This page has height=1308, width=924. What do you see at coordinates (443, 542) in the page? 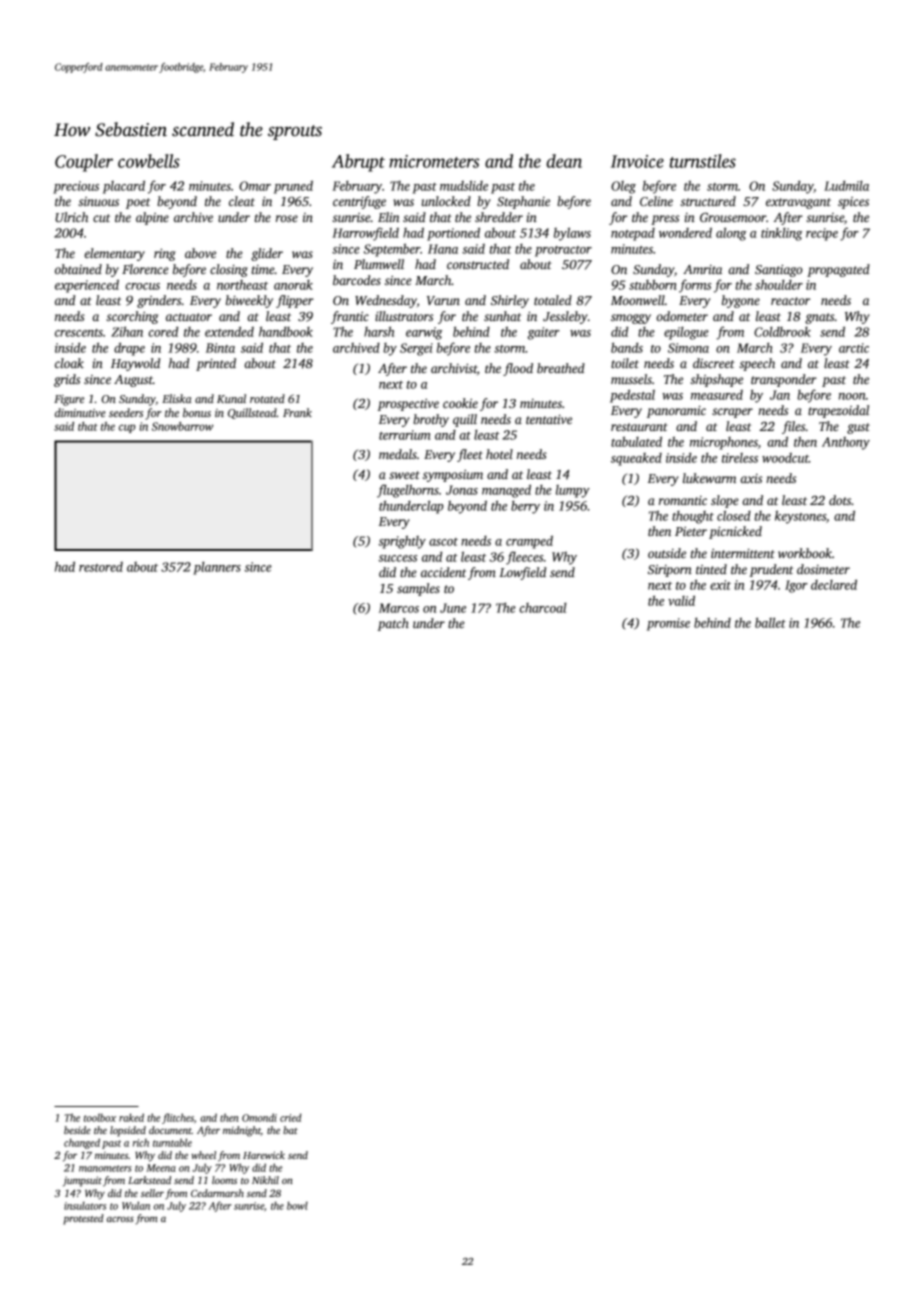
I see `ascot` at bounding box center [443, 542].
